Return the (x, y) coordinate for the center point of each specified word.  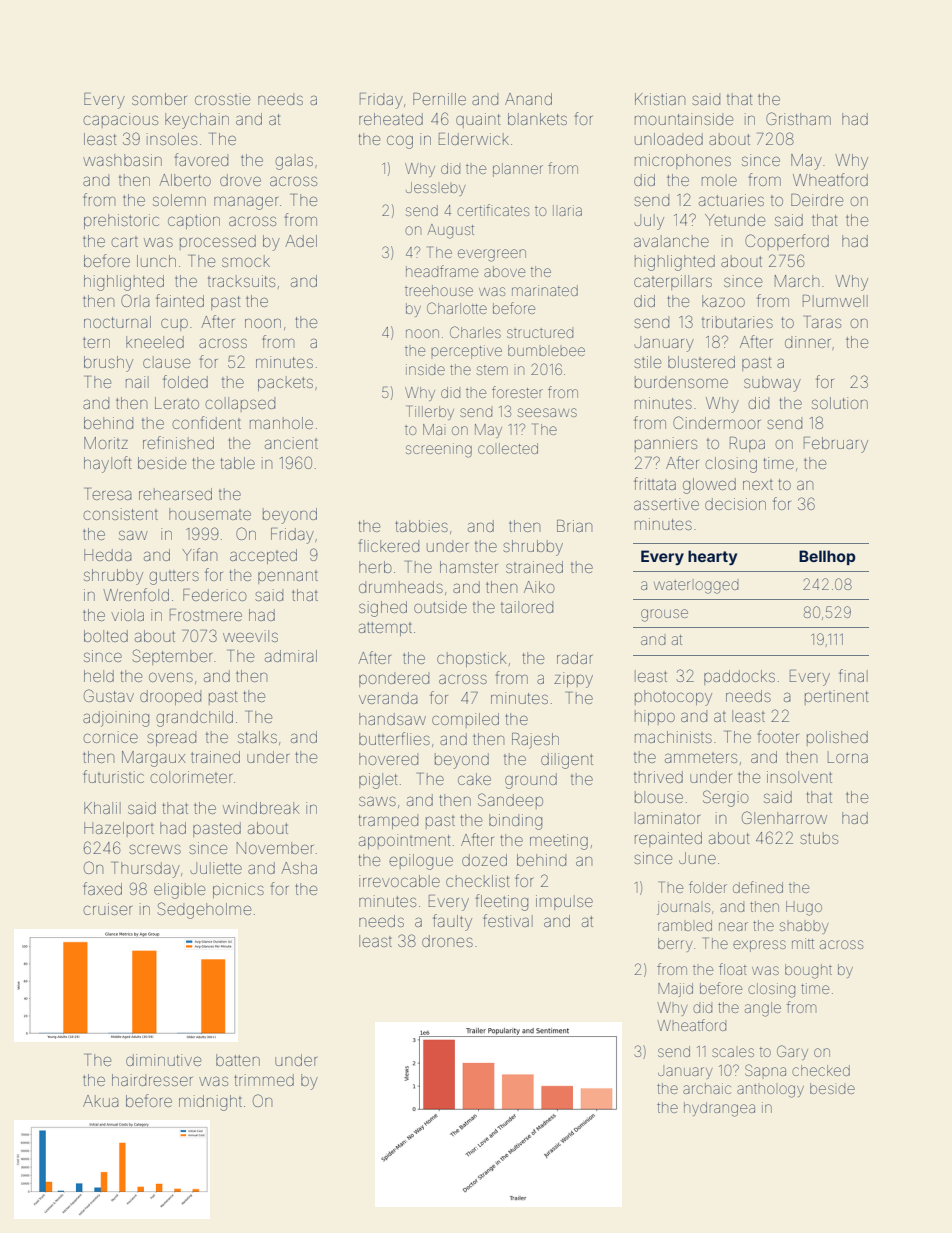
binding (515, 822)
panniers (666, 444)
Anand (528, 99)
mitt (803, 943)
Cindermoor (717, 422)
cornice (111, 737)
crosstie (222, 99)
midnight (210, 1103)
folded (185, 381)
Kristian (660, 99)
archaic (707, 1088)
